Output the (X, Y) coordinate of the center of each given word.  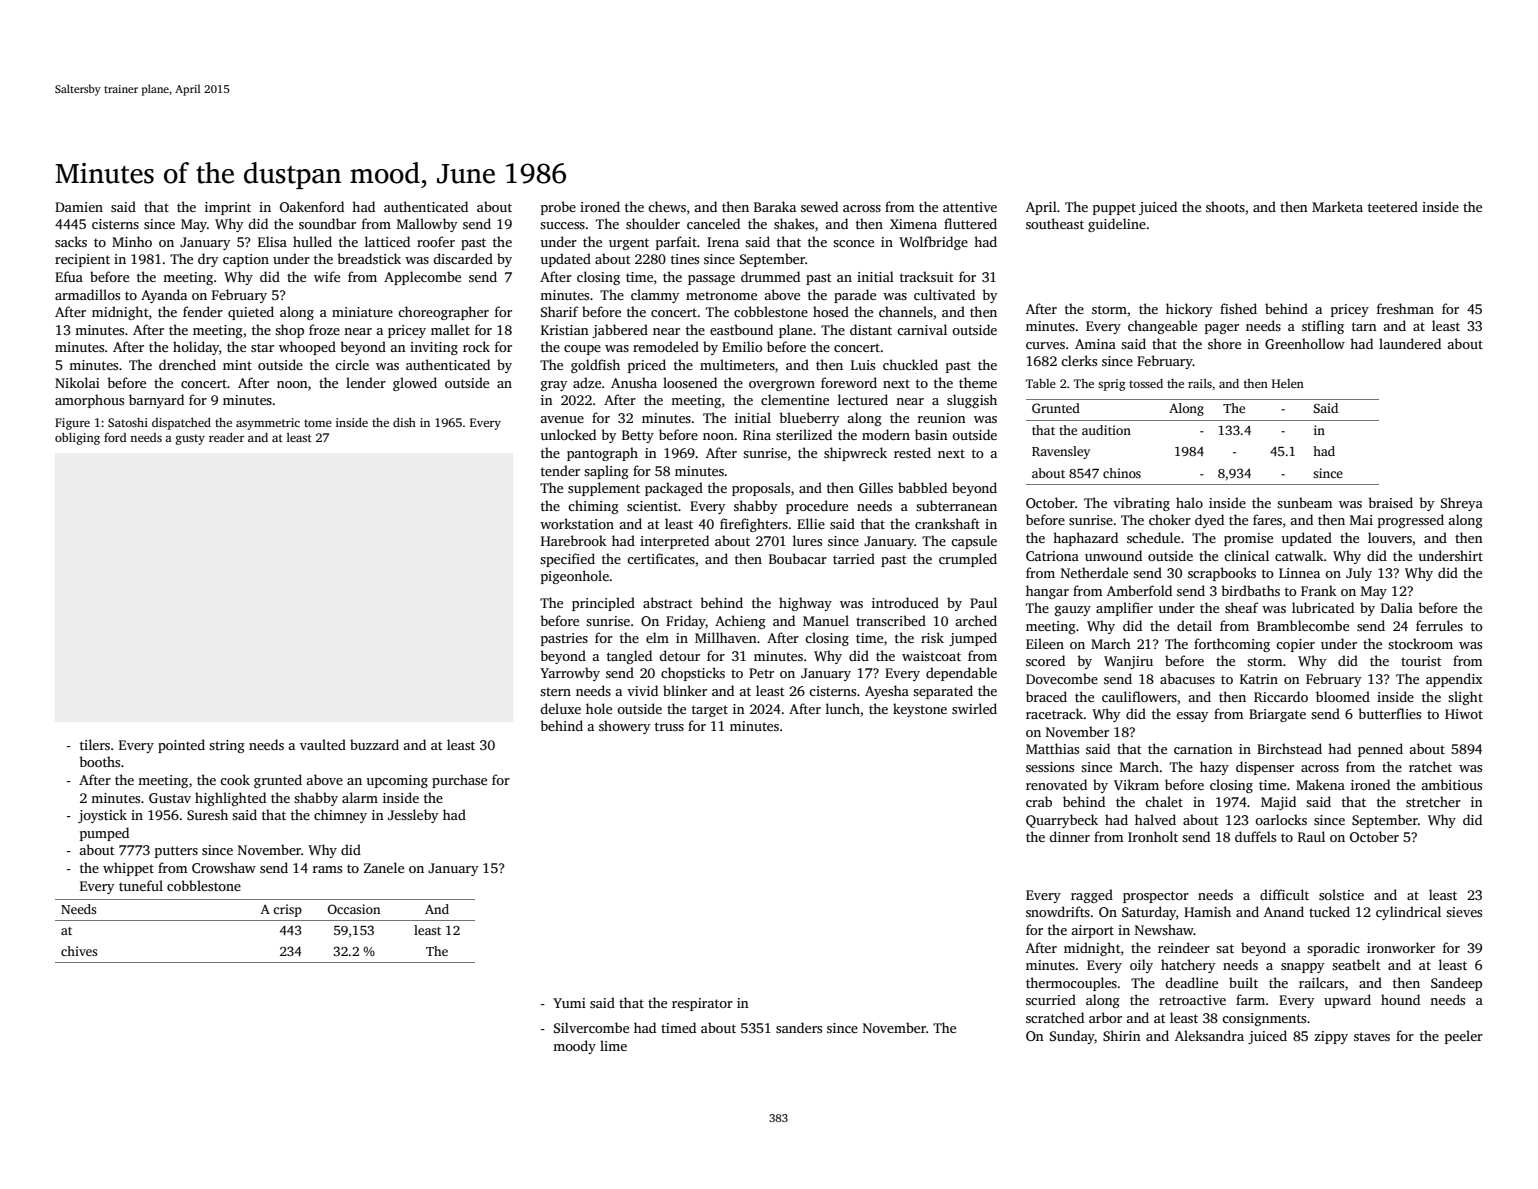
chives (79, 951)
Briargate (1277, 715)
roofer (436, 241)
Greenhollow (1305, 343)
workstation (577, 523)
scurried (1051, 999)
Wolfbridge (933, 243)
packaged (674, 489)
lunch (843, 708)
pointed (181, 746)
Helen (1288, 383)
